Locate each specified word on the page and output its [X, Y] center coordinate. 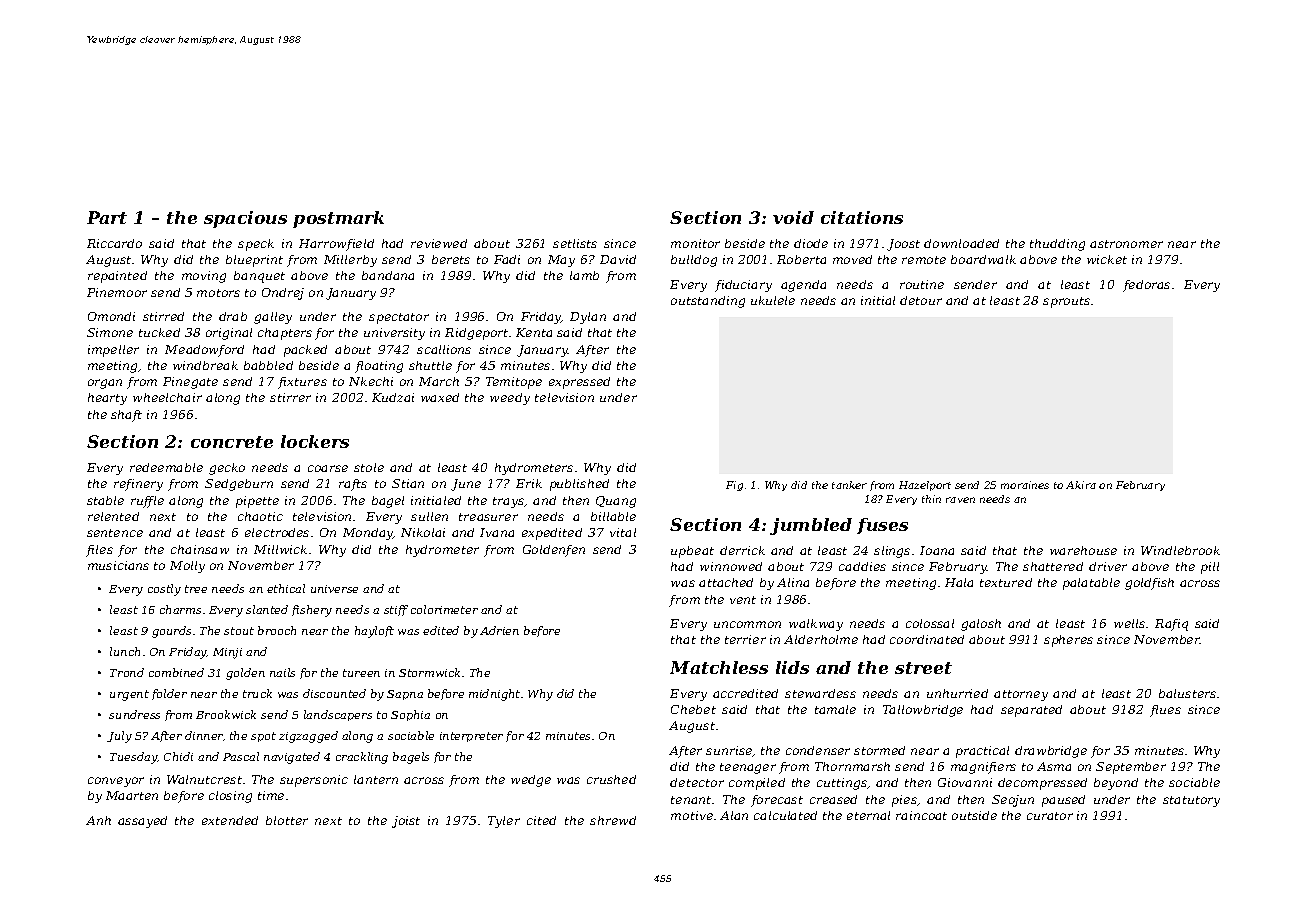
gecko [227, 469]
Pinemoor [117, 292]
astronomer [1126, 244]
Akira [1081, 485]
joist [406, 822]
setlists [575, 243]
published [579, 485]
